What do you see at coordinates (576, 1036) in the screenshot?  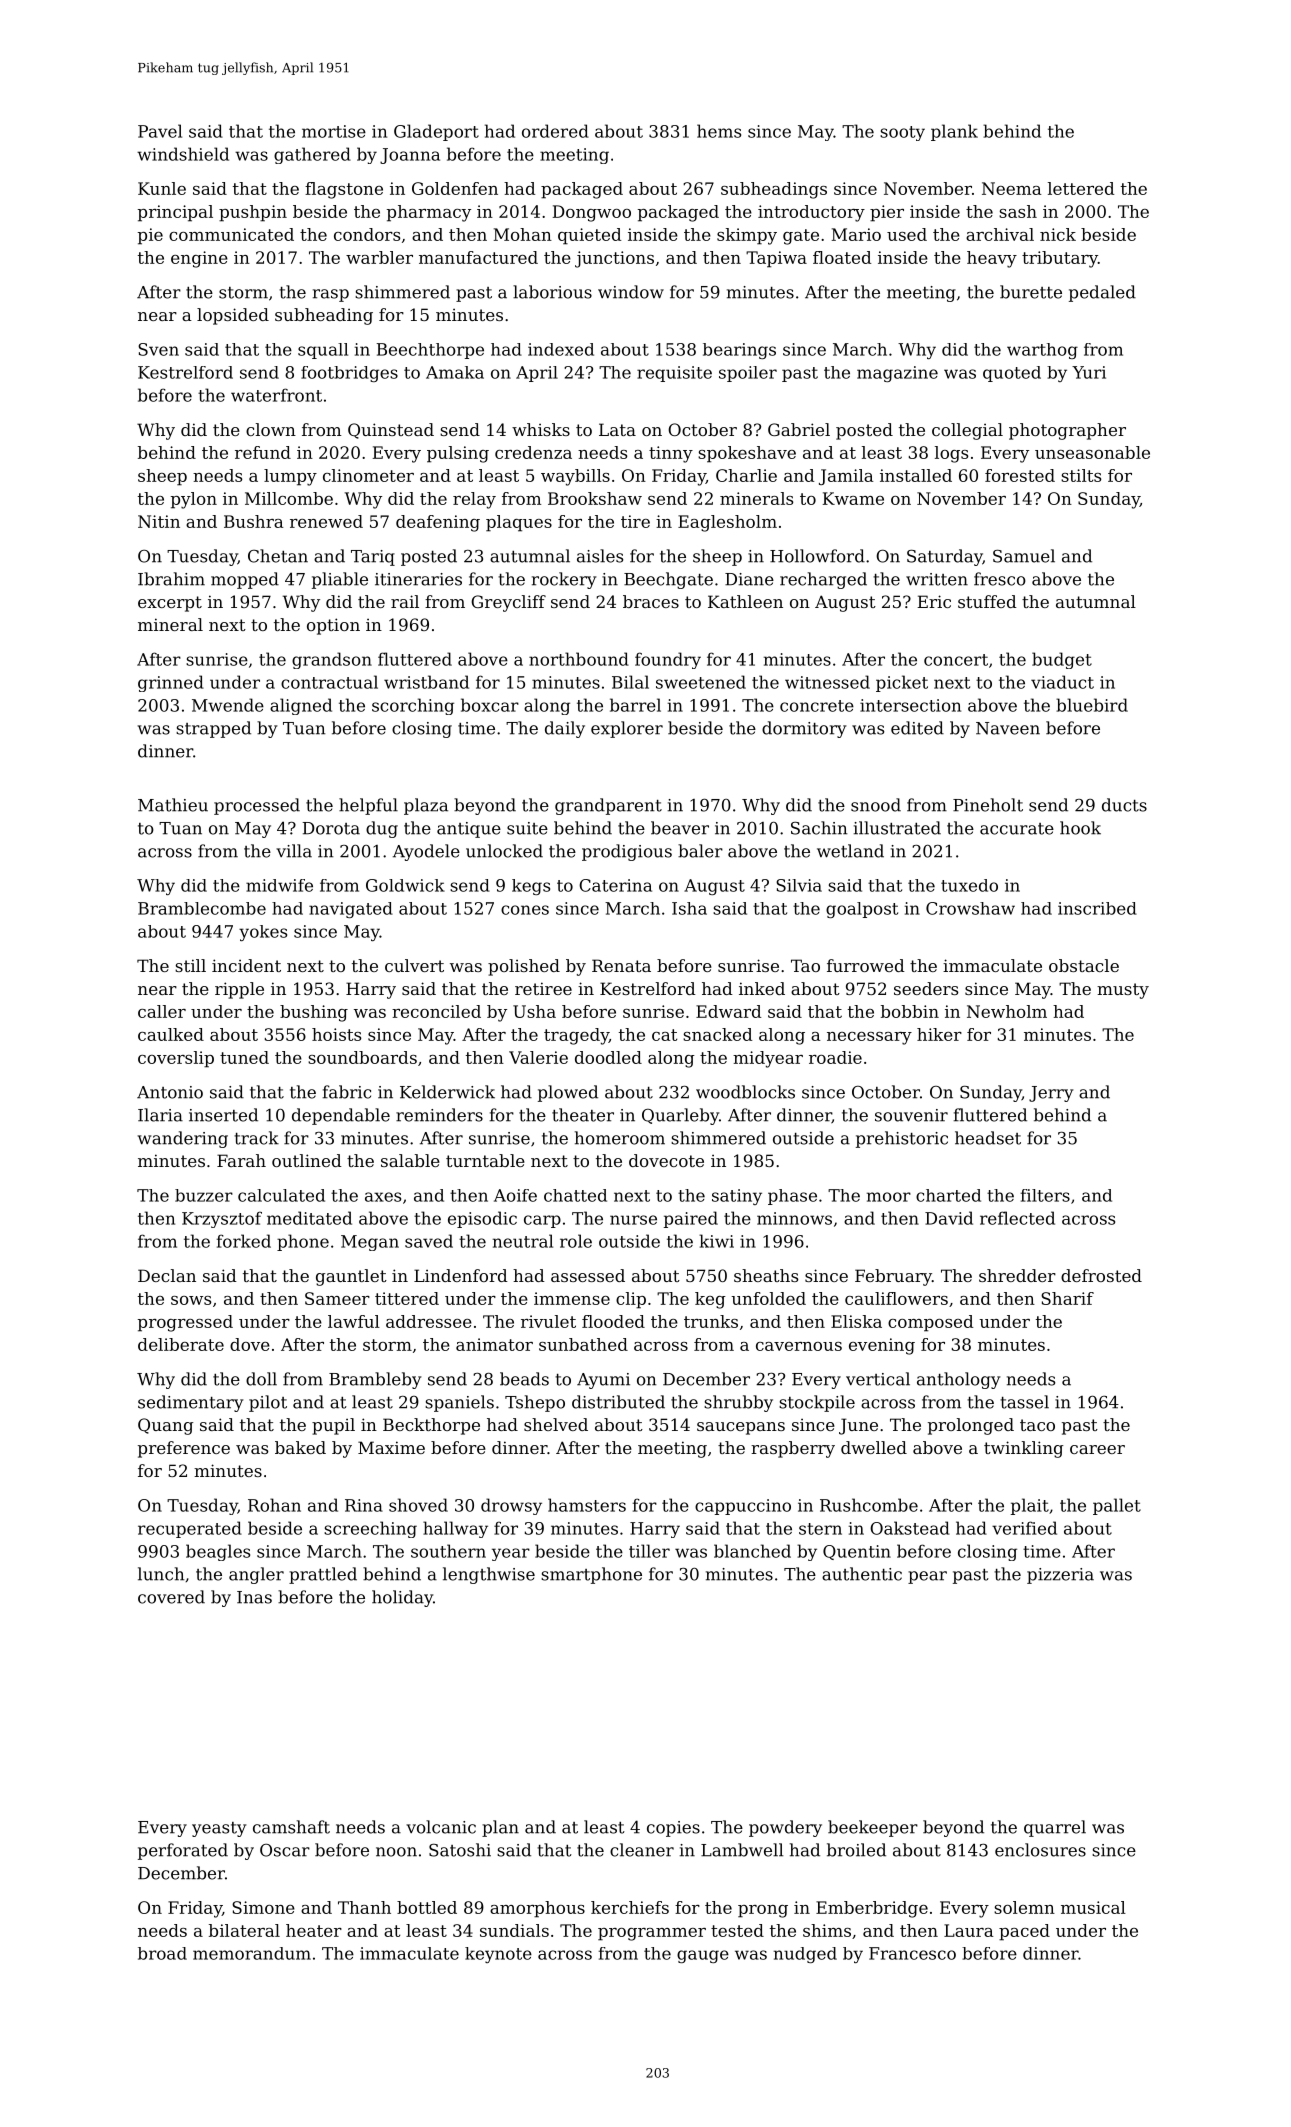 I see `tragedy` at bounding box center [576, 1036].
